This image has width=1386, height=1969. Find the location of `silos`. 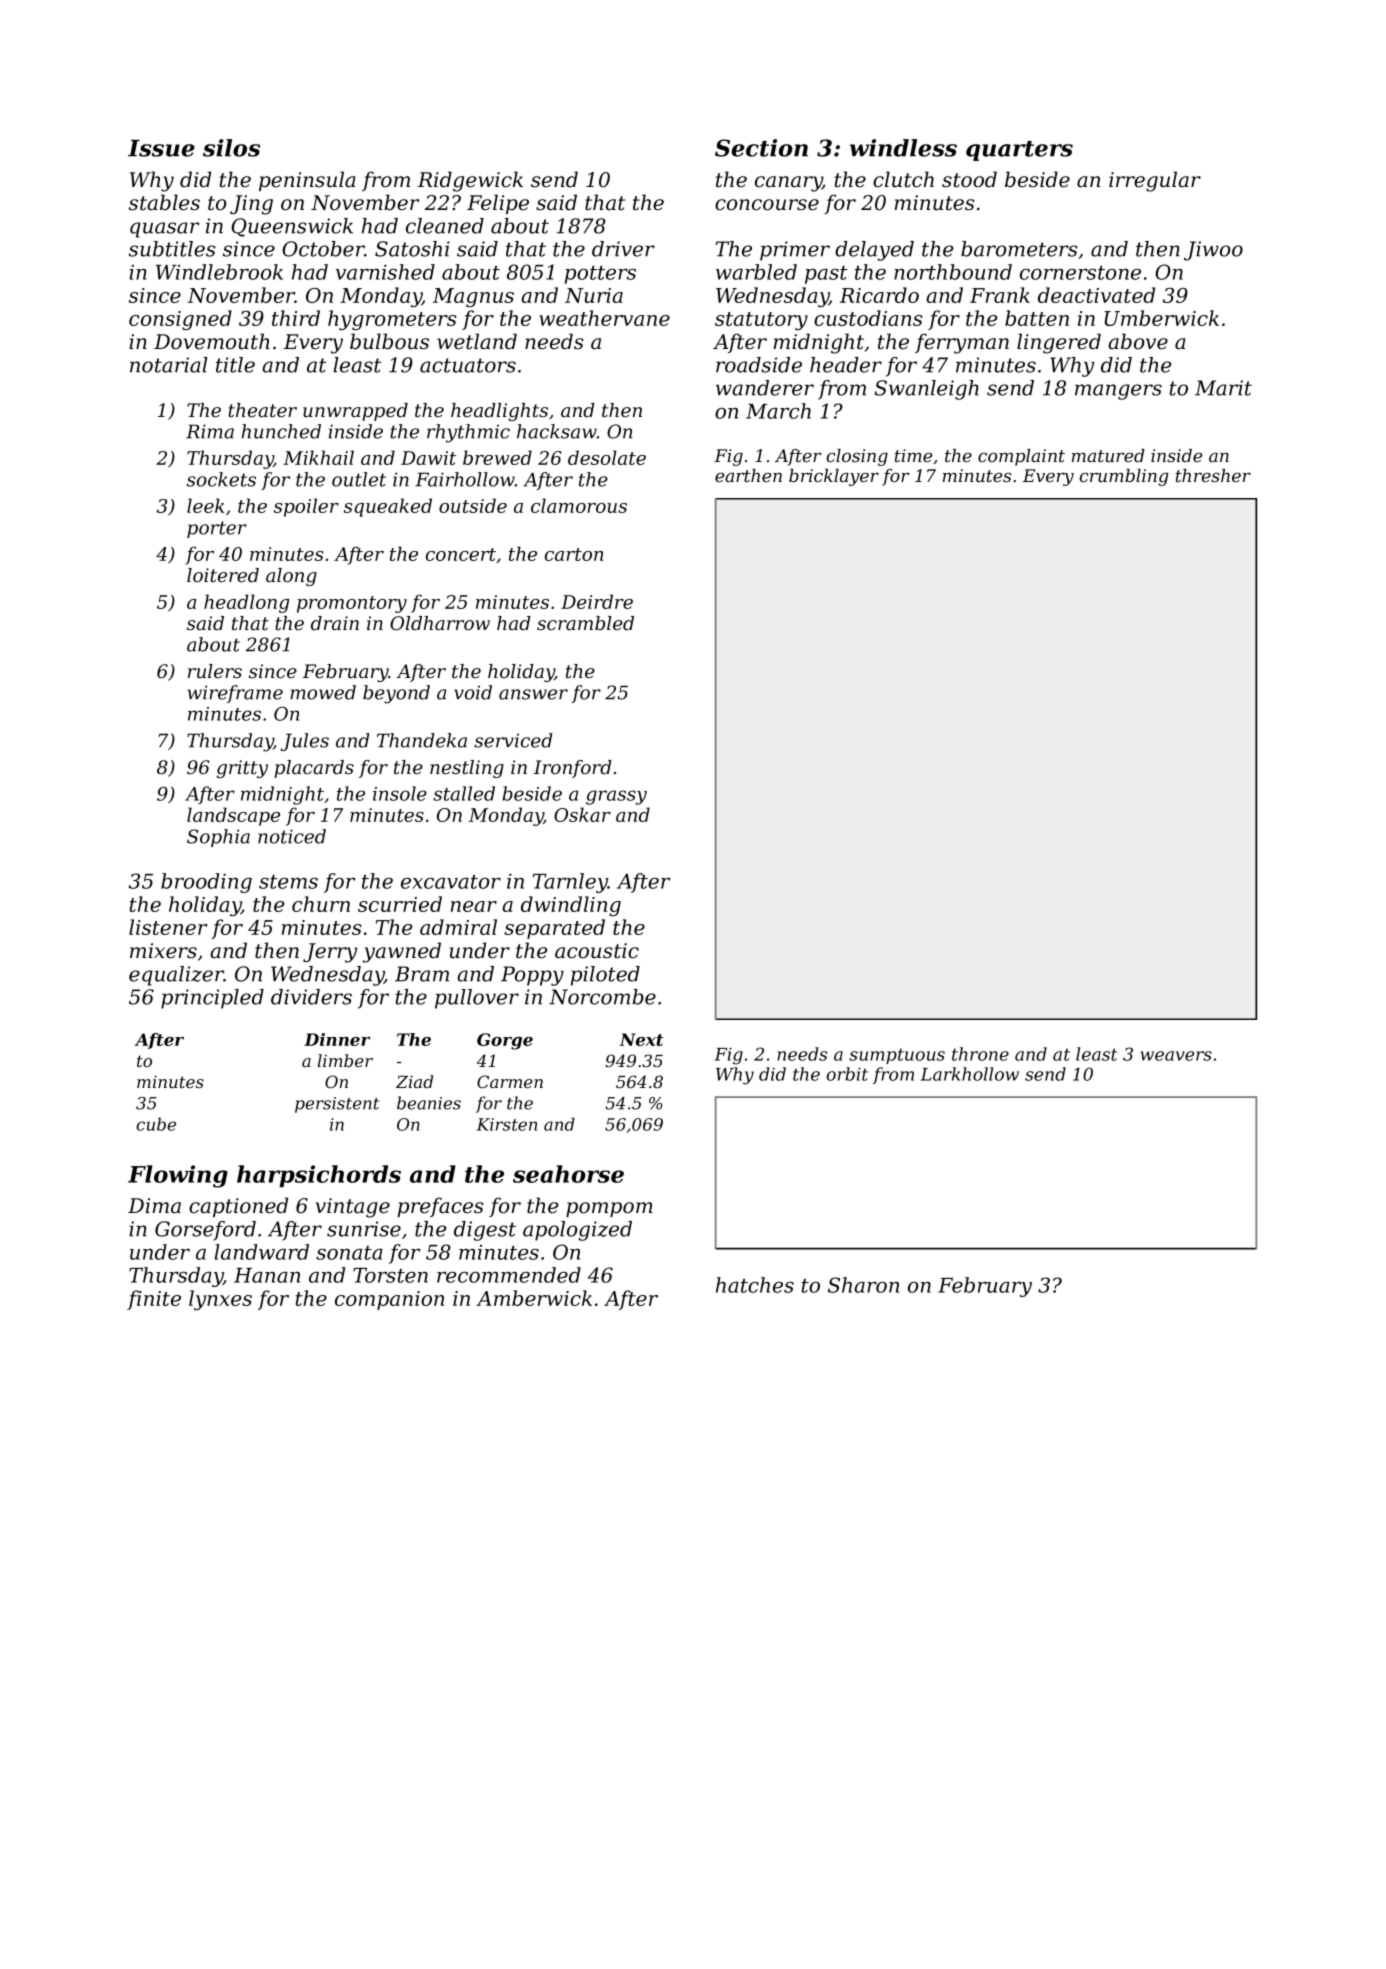

silos is located at coordinates (231, 148).
